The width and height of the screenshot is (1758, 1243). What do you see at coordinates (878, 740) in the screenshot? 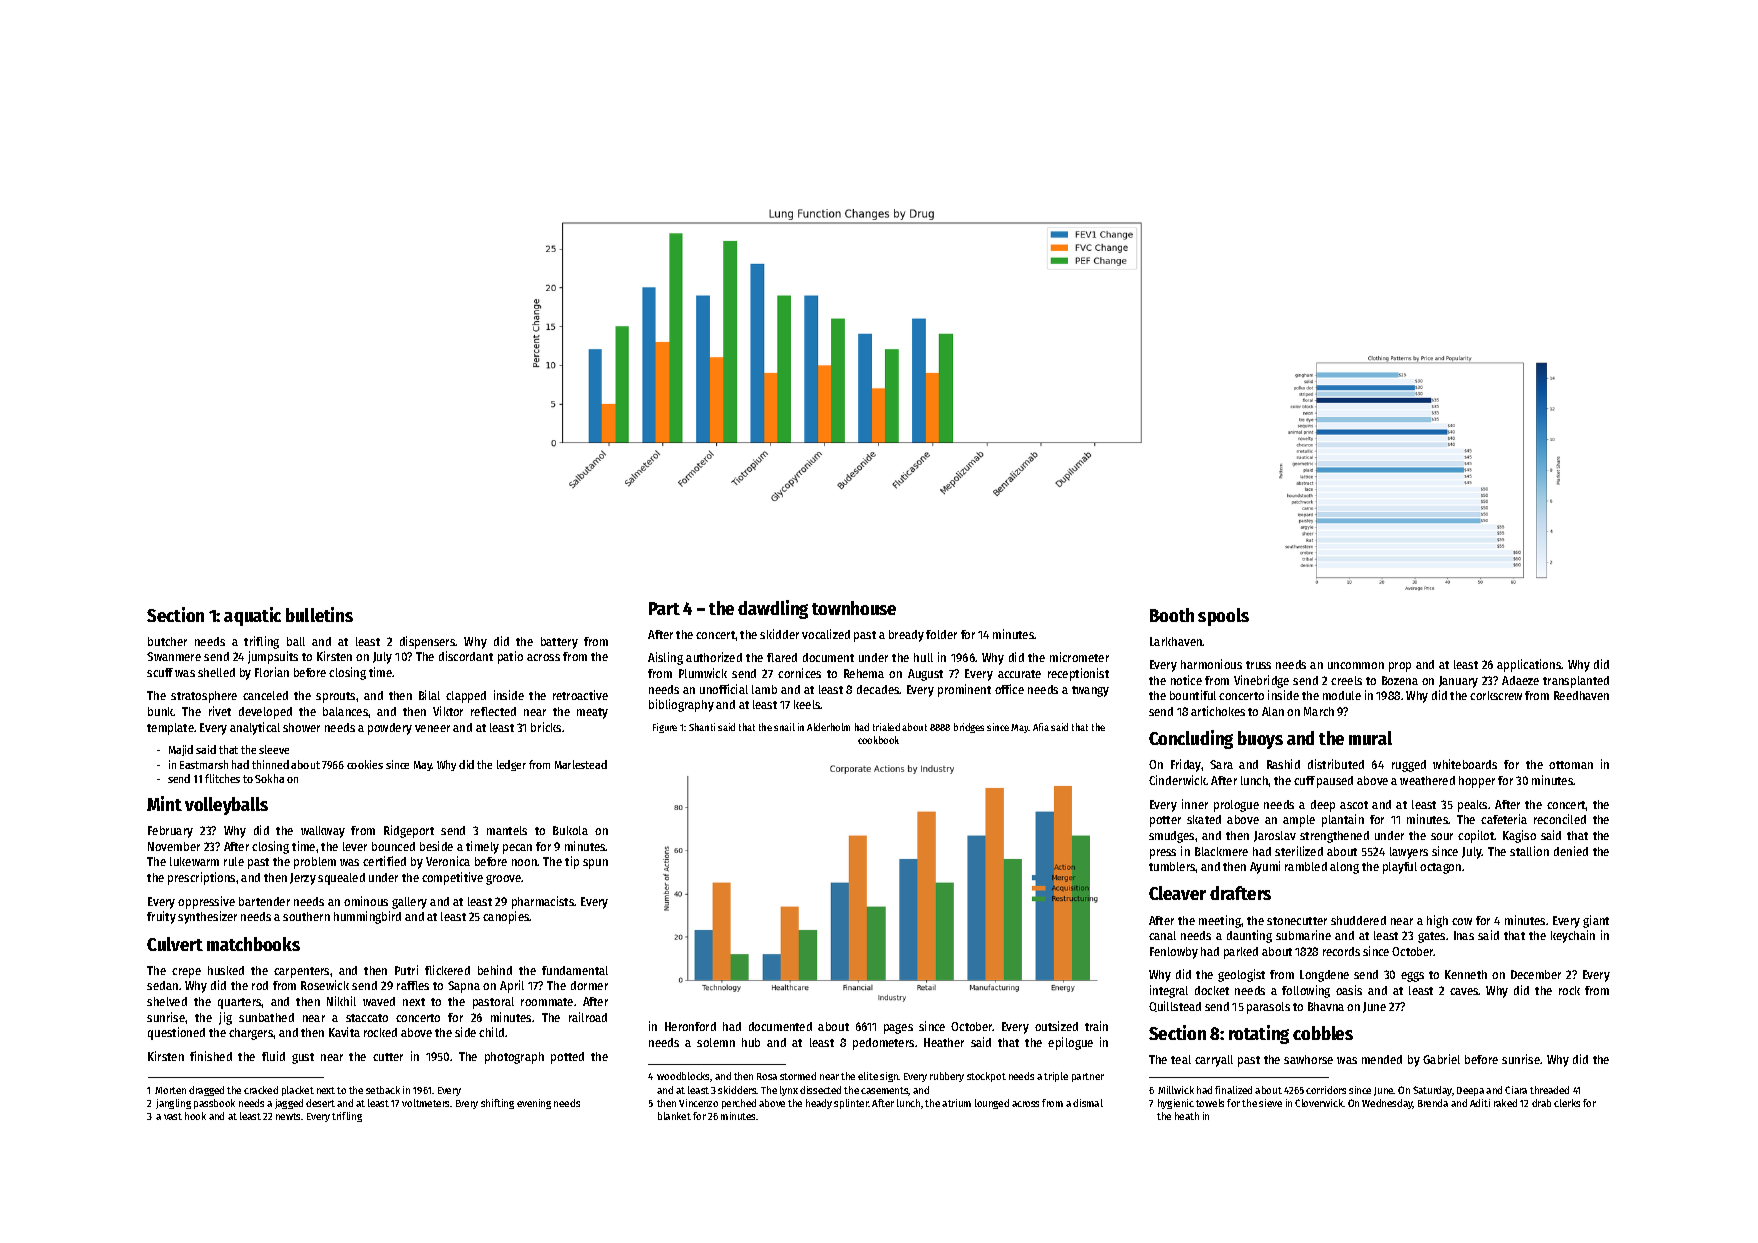
I see `cookbook` at bounding box center [878, 740].
